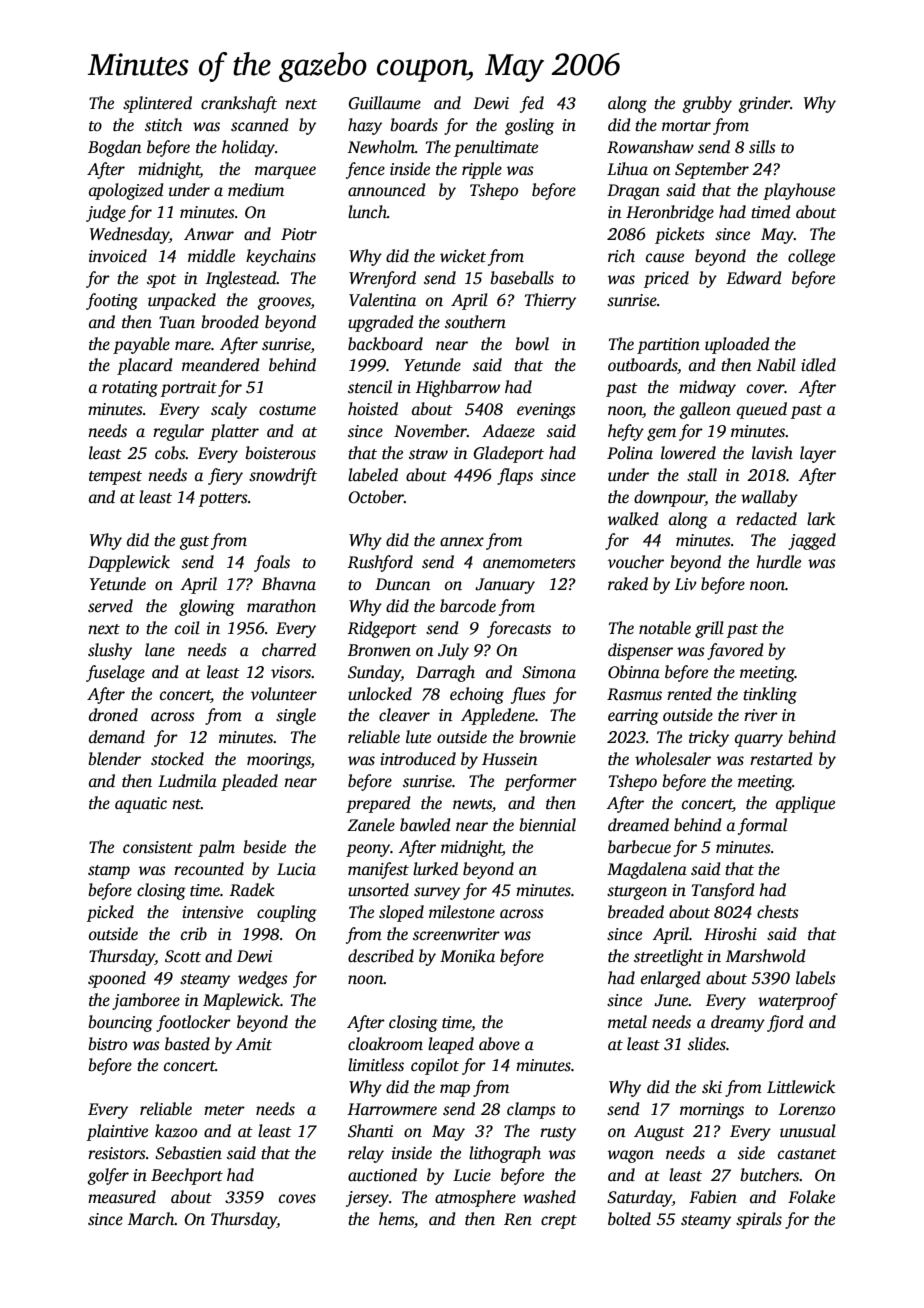  I want to click on grinder, so click(764, 104).
